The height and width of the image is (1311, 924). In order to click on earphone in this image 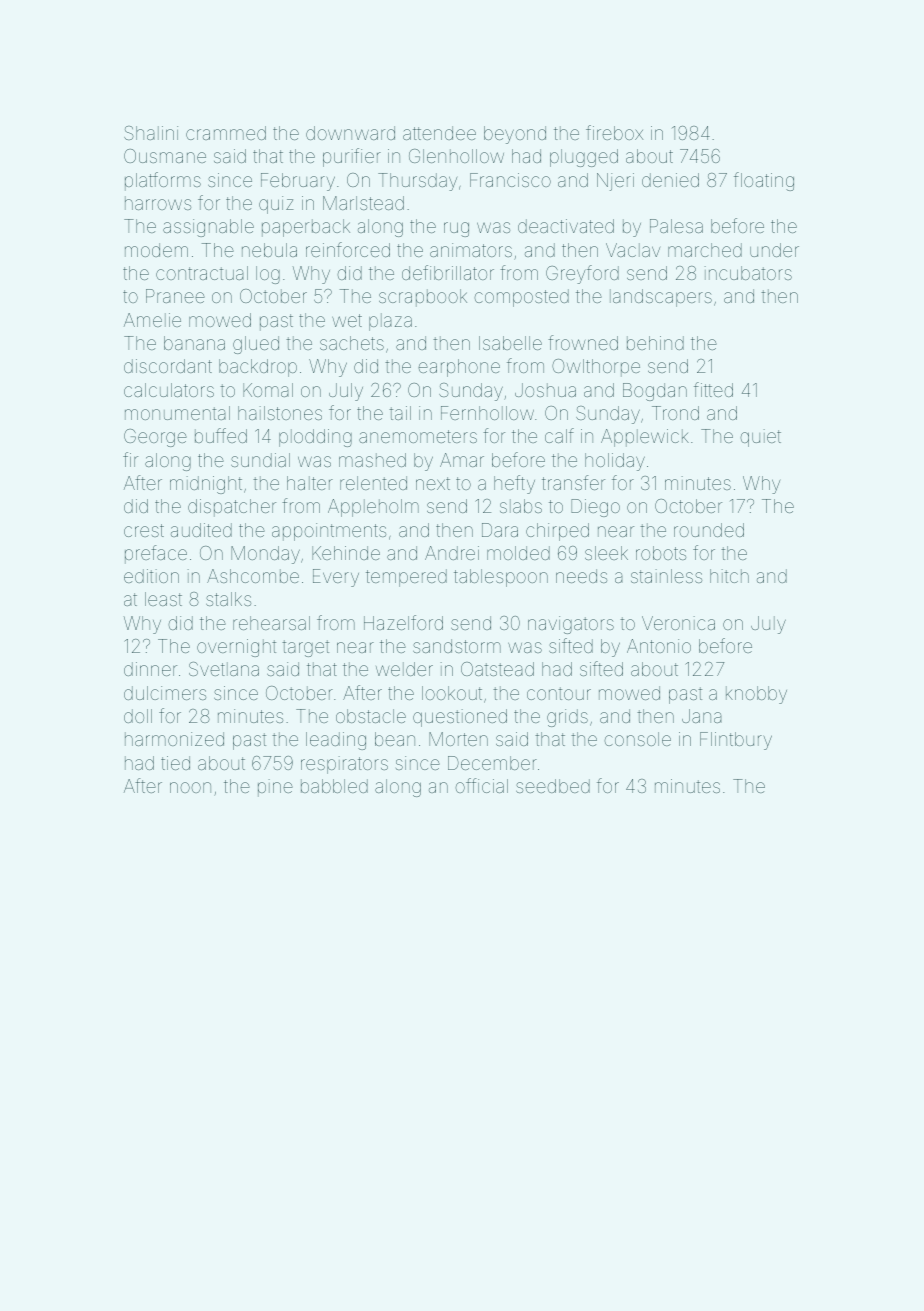, I will do `click(459, 368)`.
